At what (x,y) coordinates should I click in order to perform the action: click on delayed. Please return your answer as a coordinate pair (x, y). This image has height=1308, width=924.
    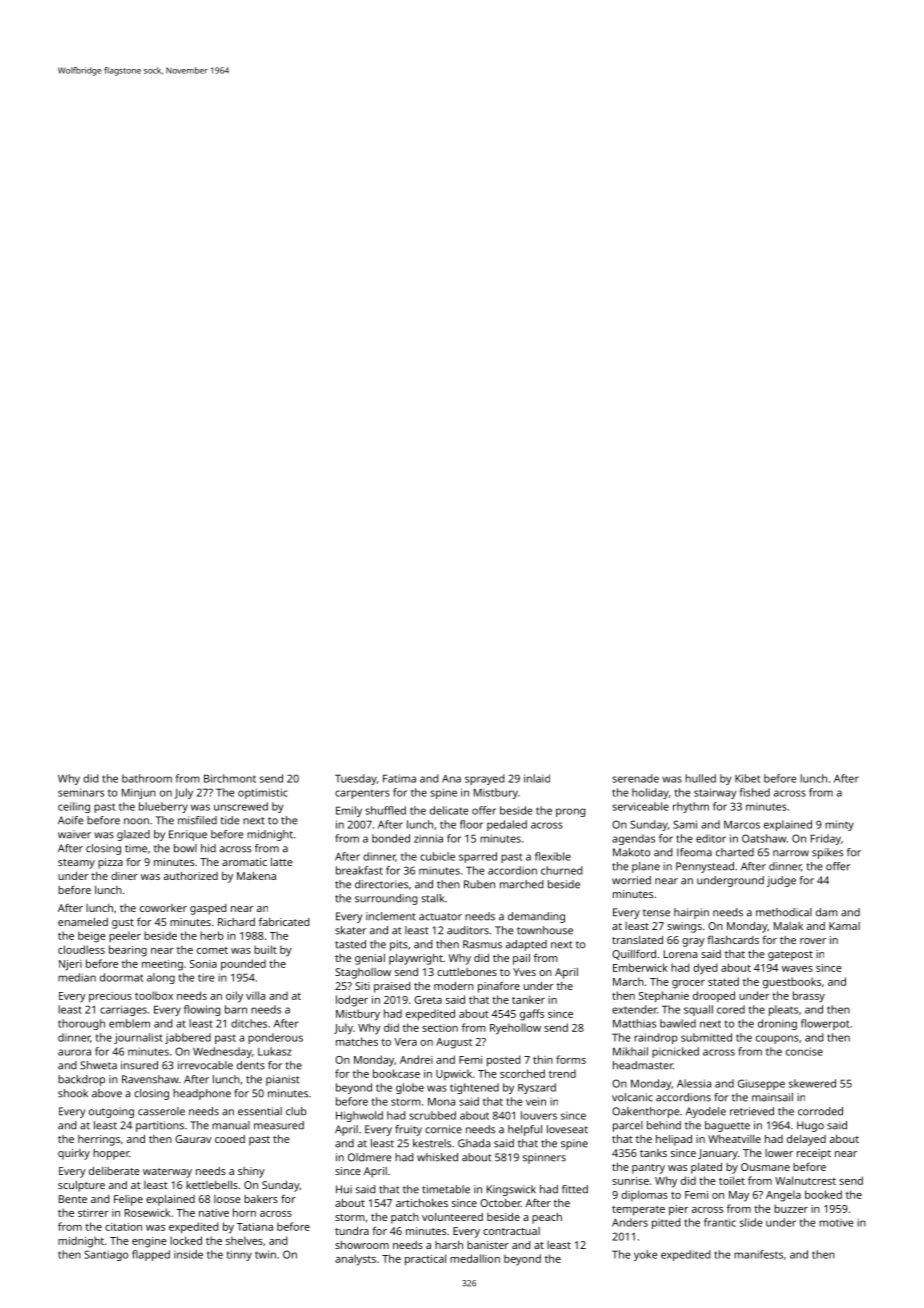
    Looking at the image, I should click on (806, 1140).
